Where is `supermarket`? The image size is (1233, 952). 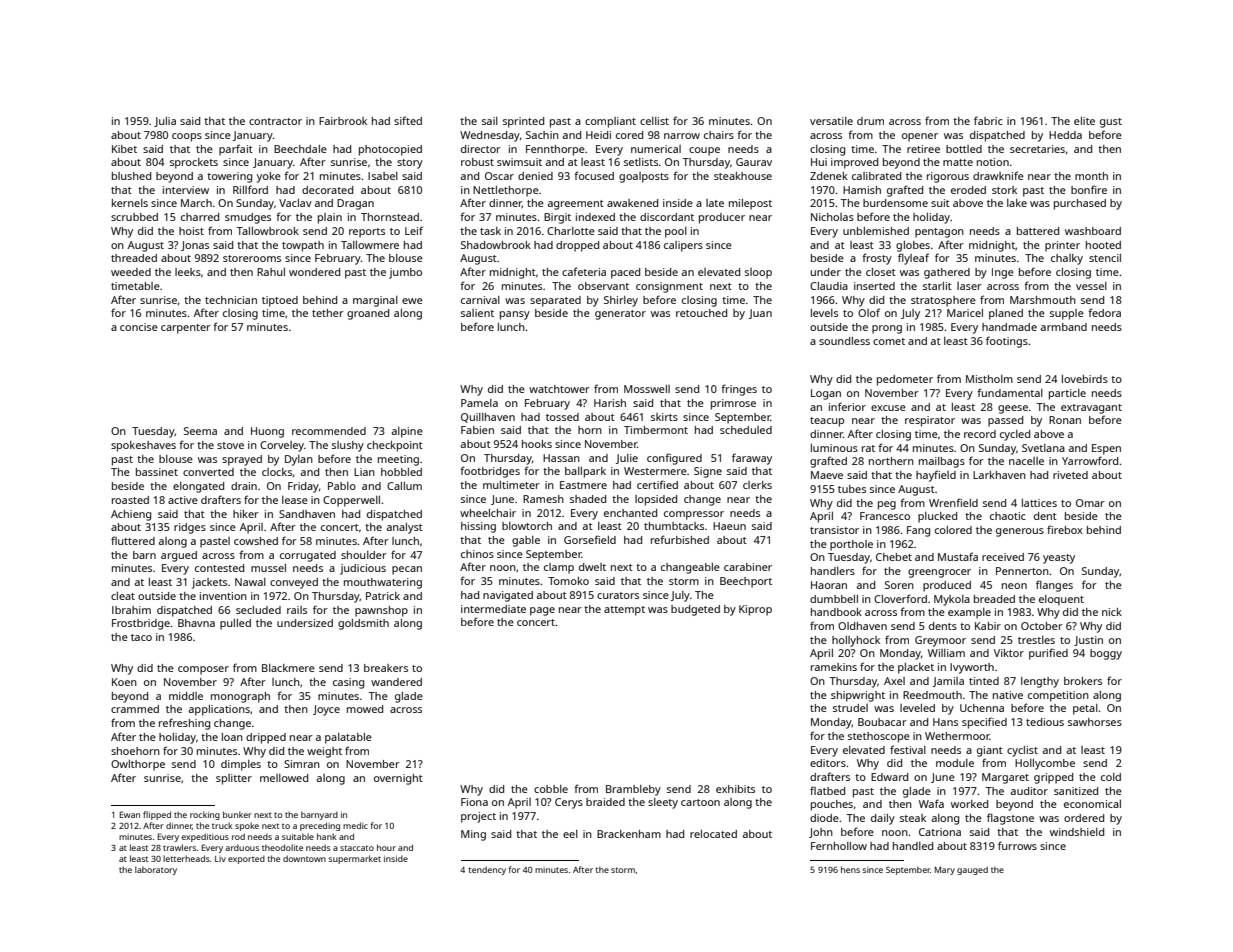
supermarket is located at coordinates (354, 859).
